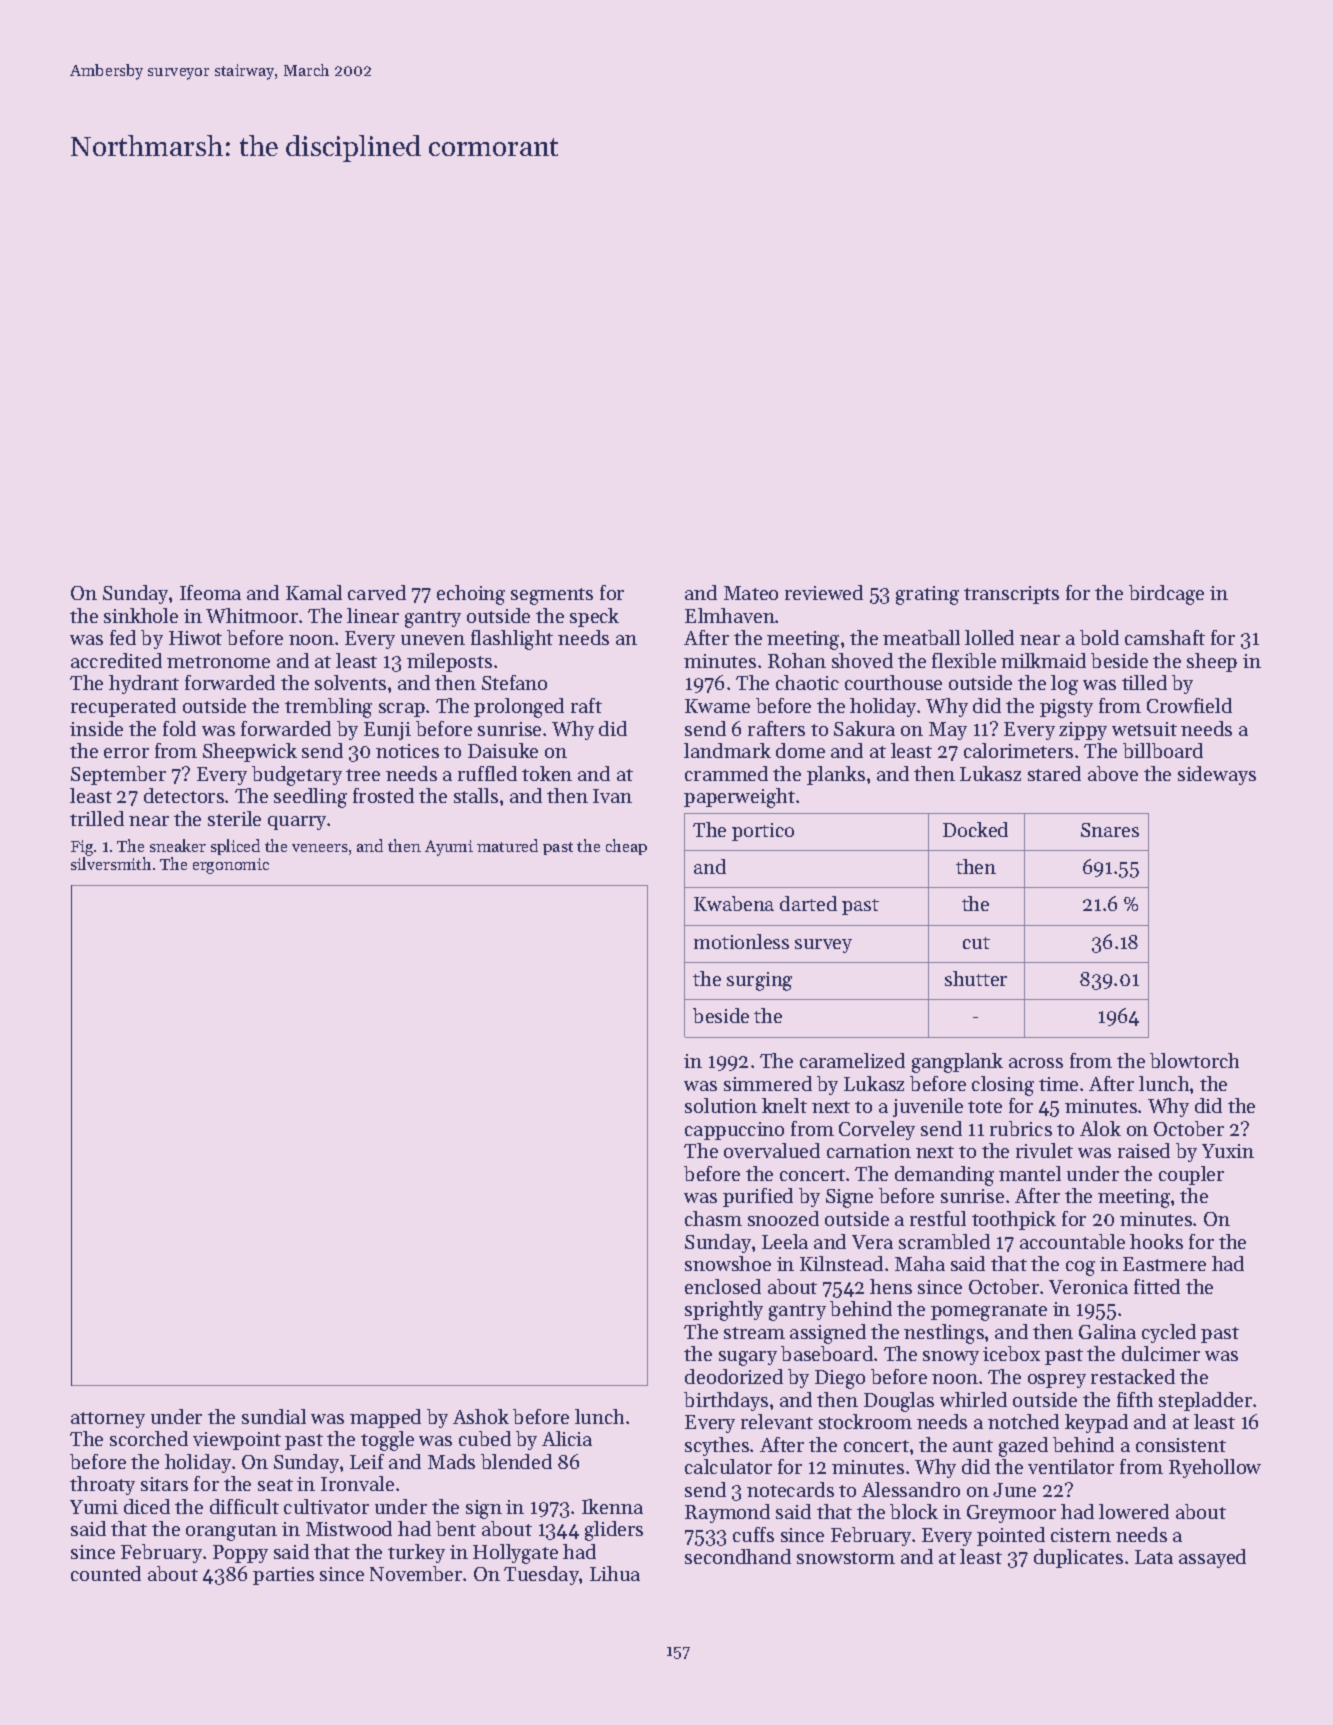 The width and height of the document is (1333, 1725). What do you see at coordinates (772, 1150) in the document?
I see `overvalued` at bounding box center [772, 1150].
